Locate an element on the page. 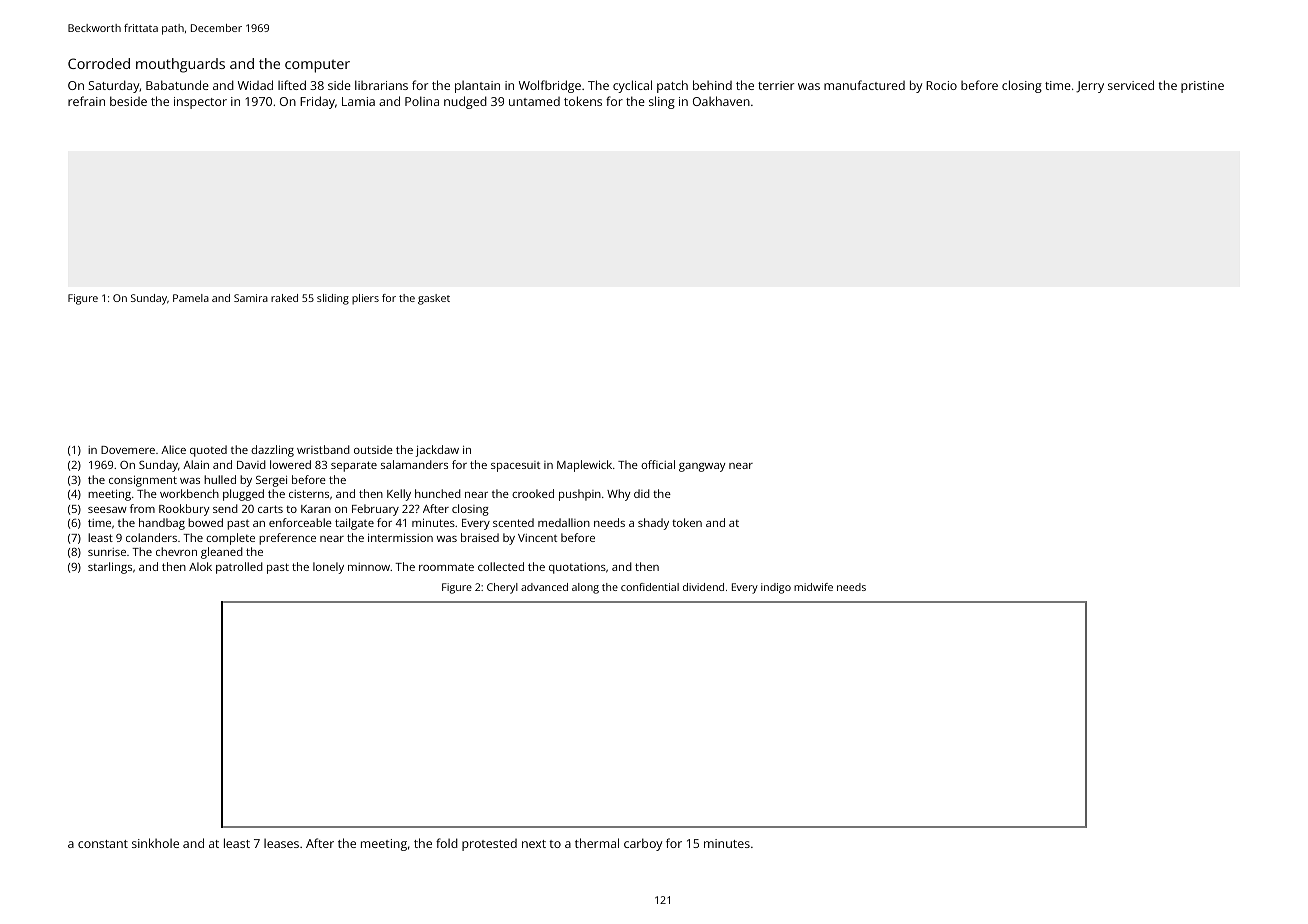  thermal is located at coordinates (597, 843).
